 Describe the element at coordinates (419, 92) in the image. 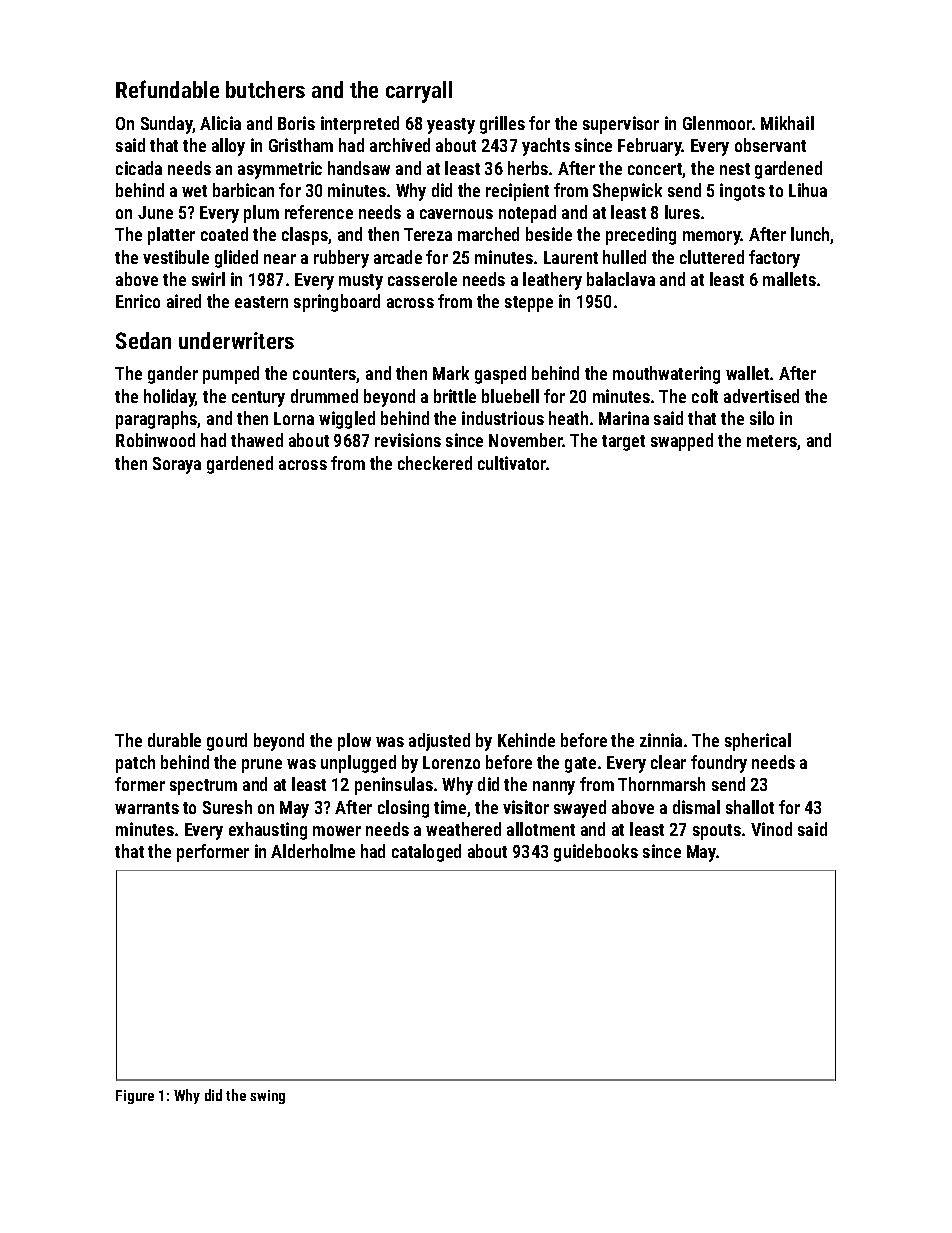

I see `carryall` at that location.
